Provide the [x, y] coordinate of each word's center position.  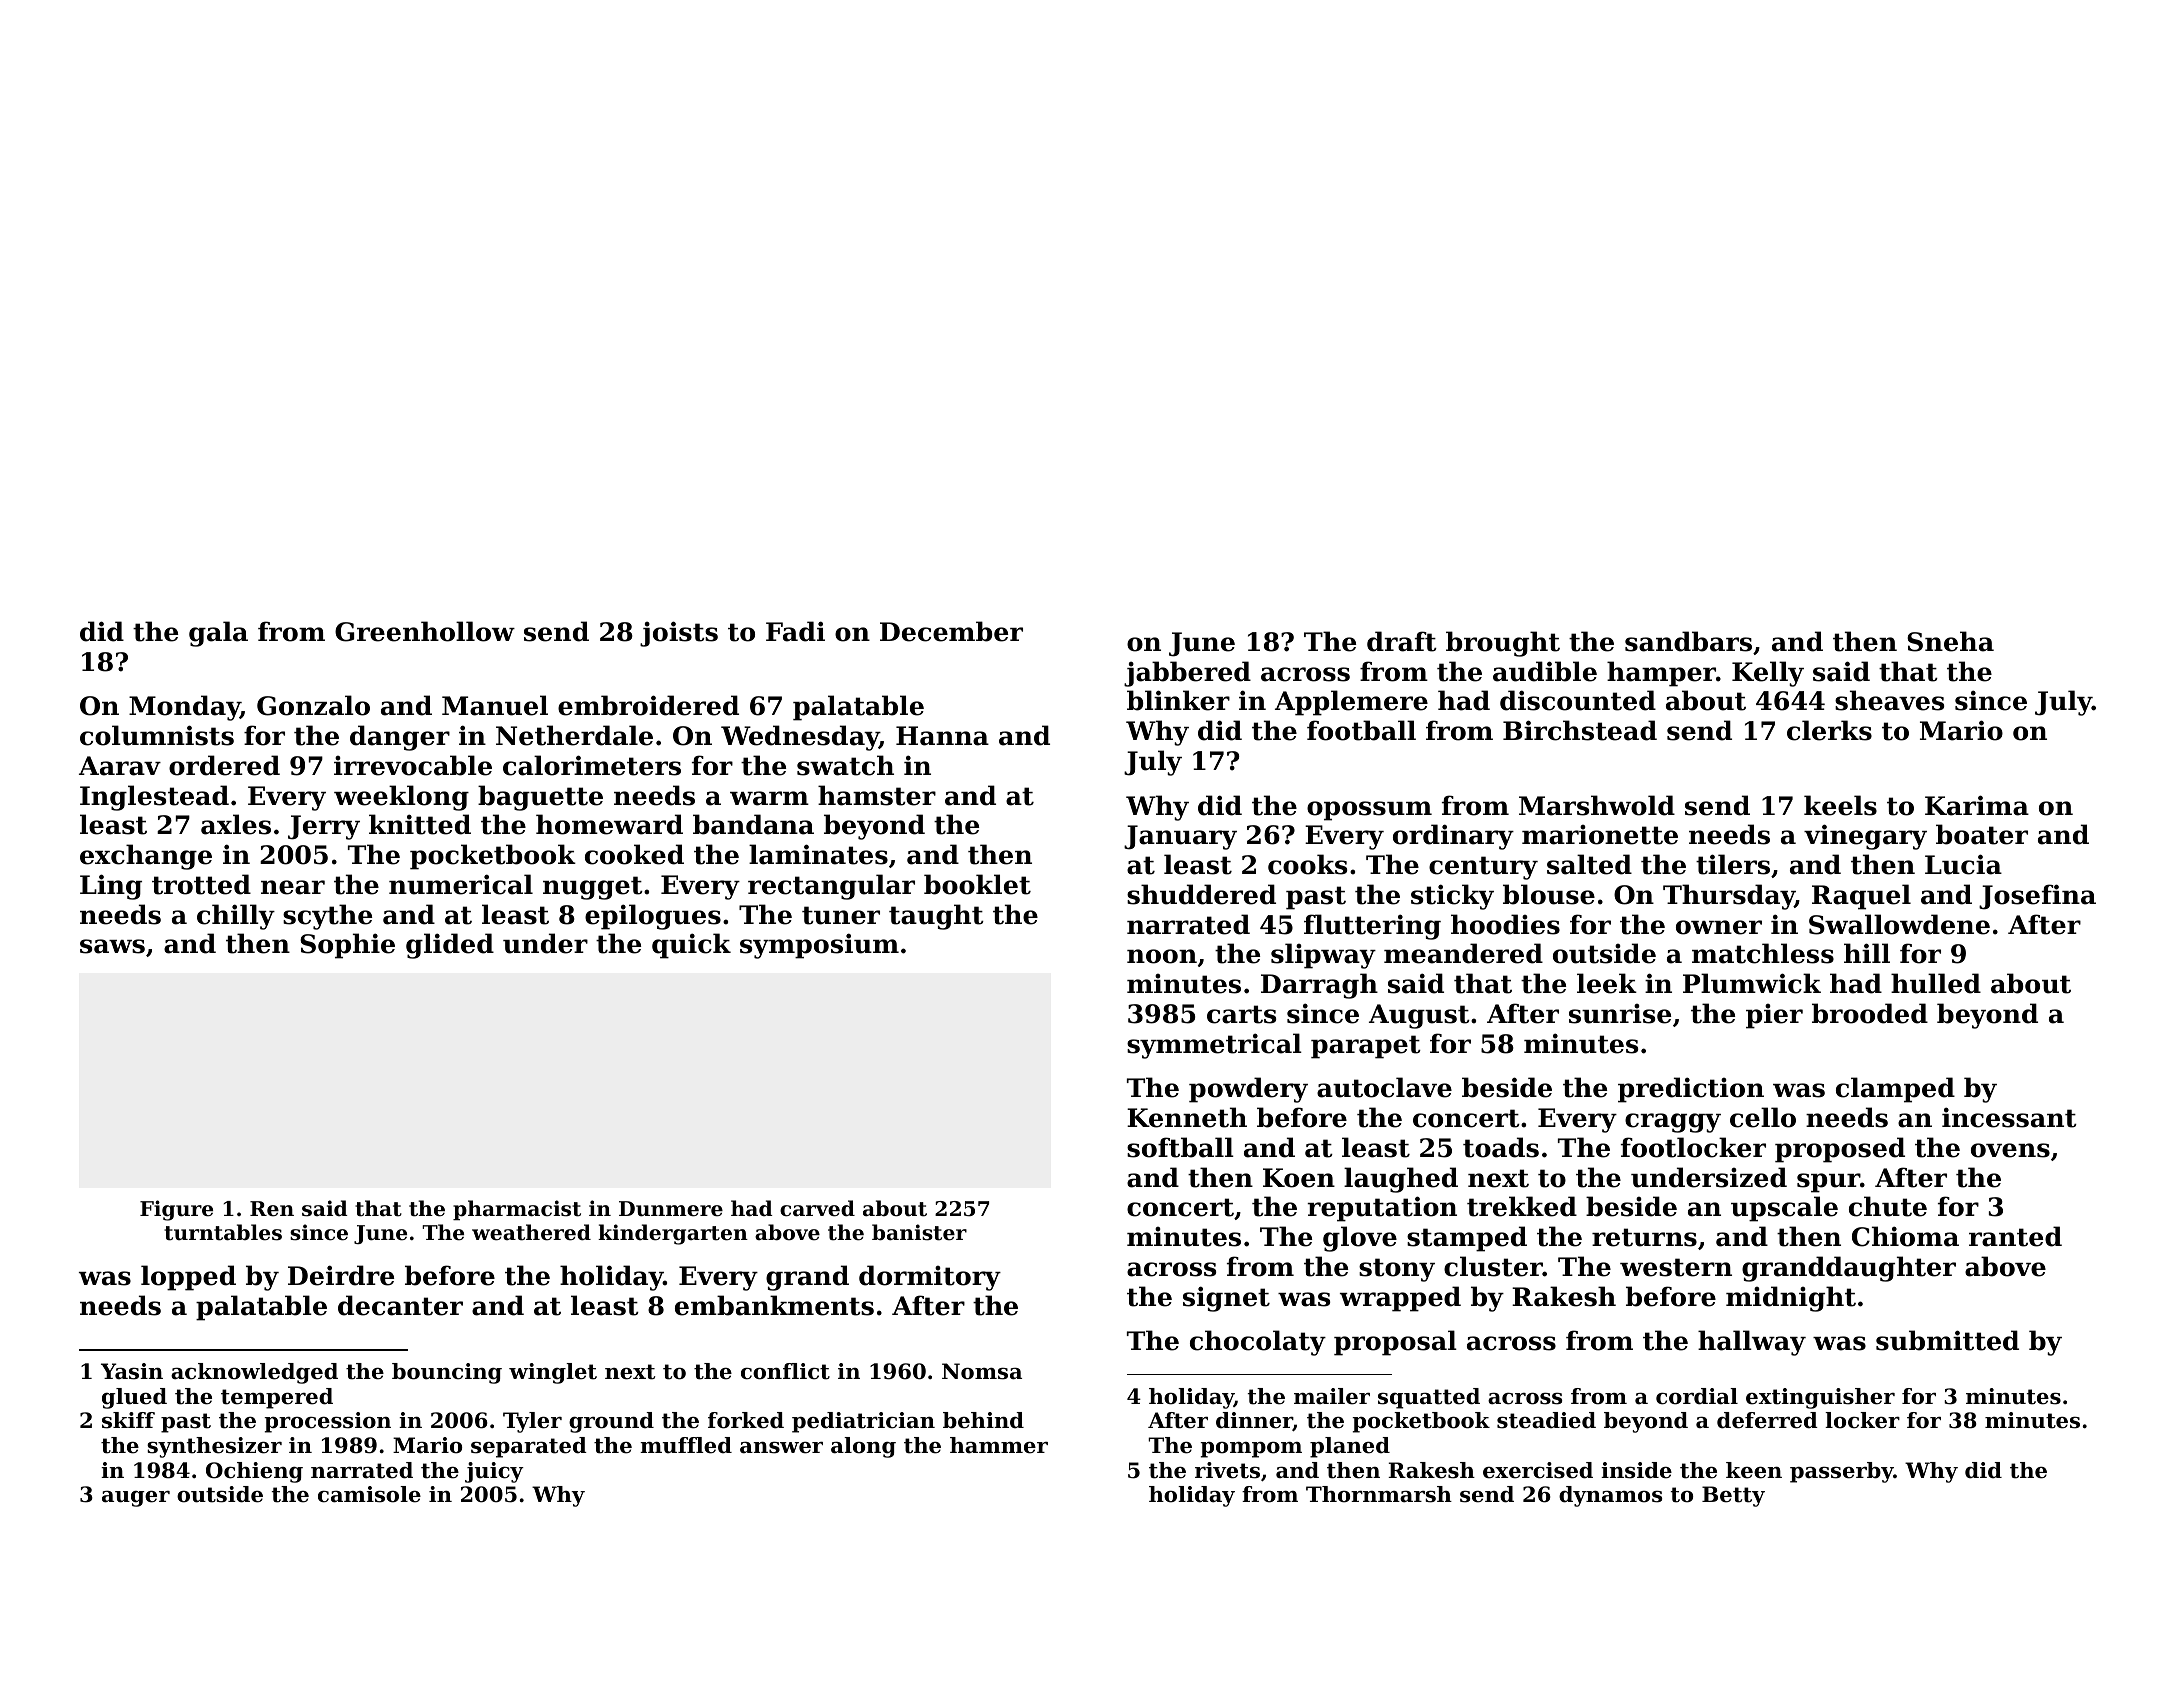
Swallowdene [1899, 924]
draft [1402, 641]
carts [1241, 1014]
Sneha [1950, 641]
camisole [369, 1494]
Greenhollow [425, 631]
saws [112, 946]
